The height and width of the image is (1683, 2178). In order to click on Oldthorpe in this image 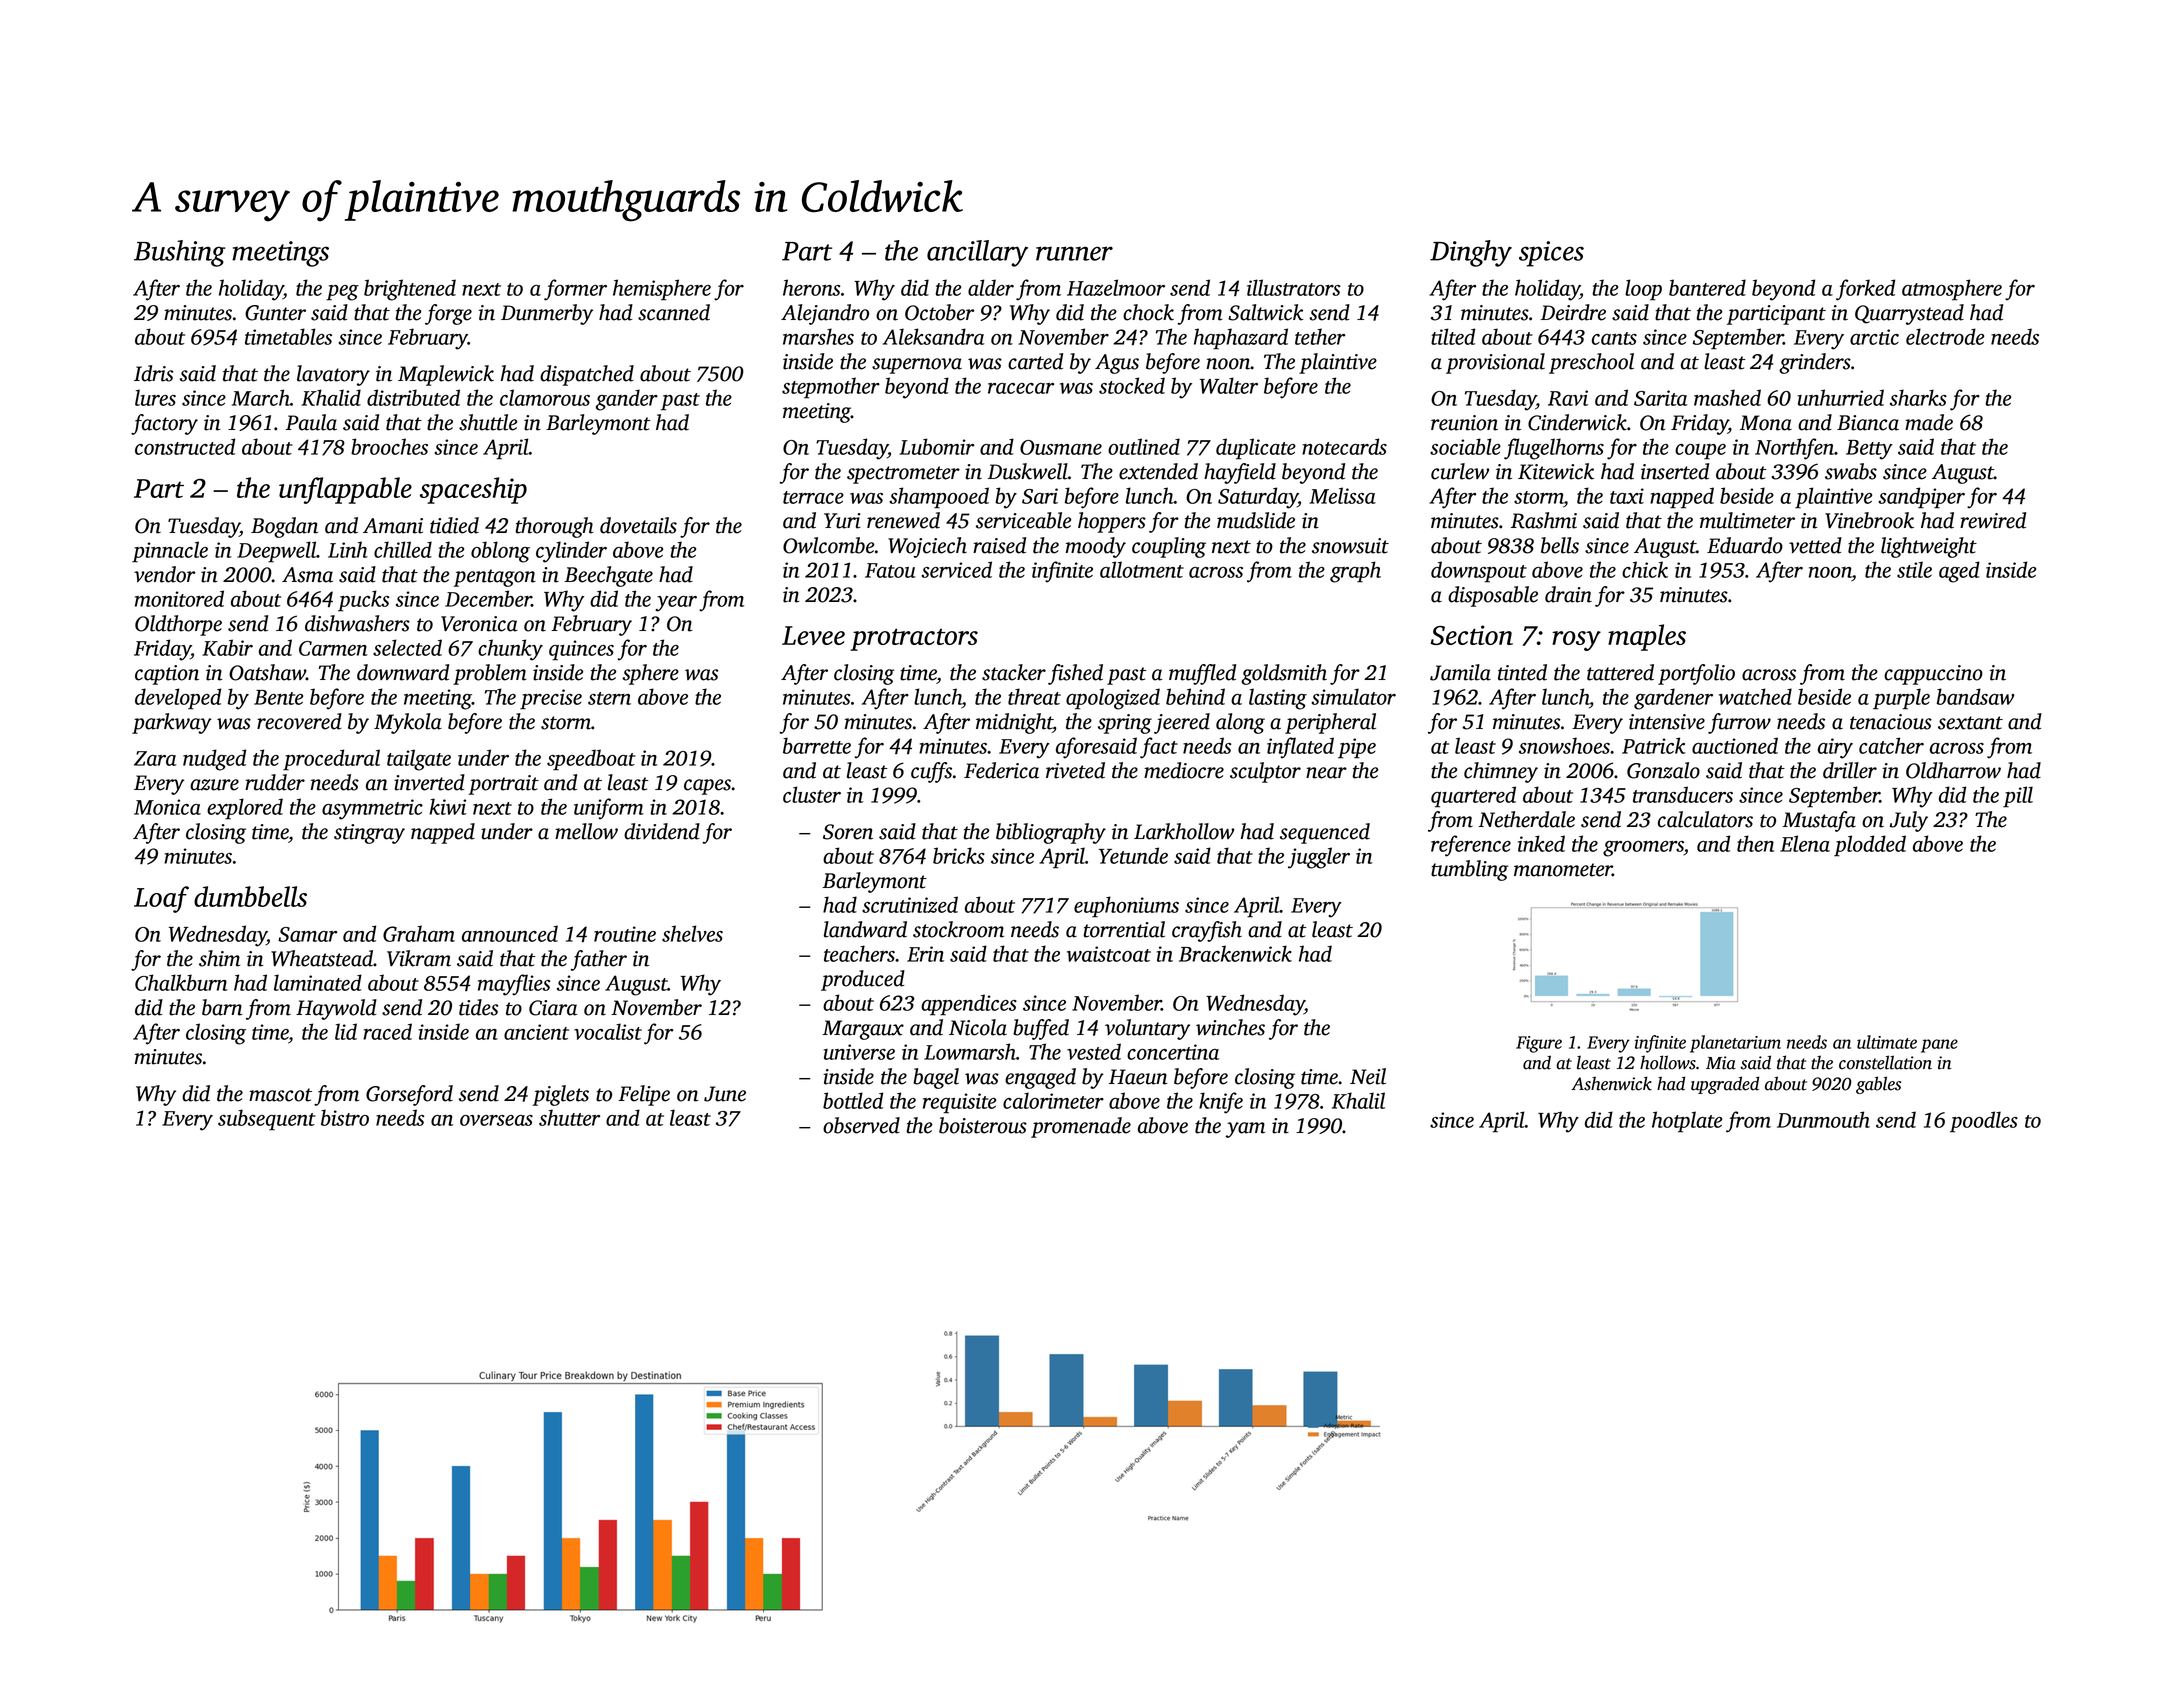, I will do `click(178, 625)`.
